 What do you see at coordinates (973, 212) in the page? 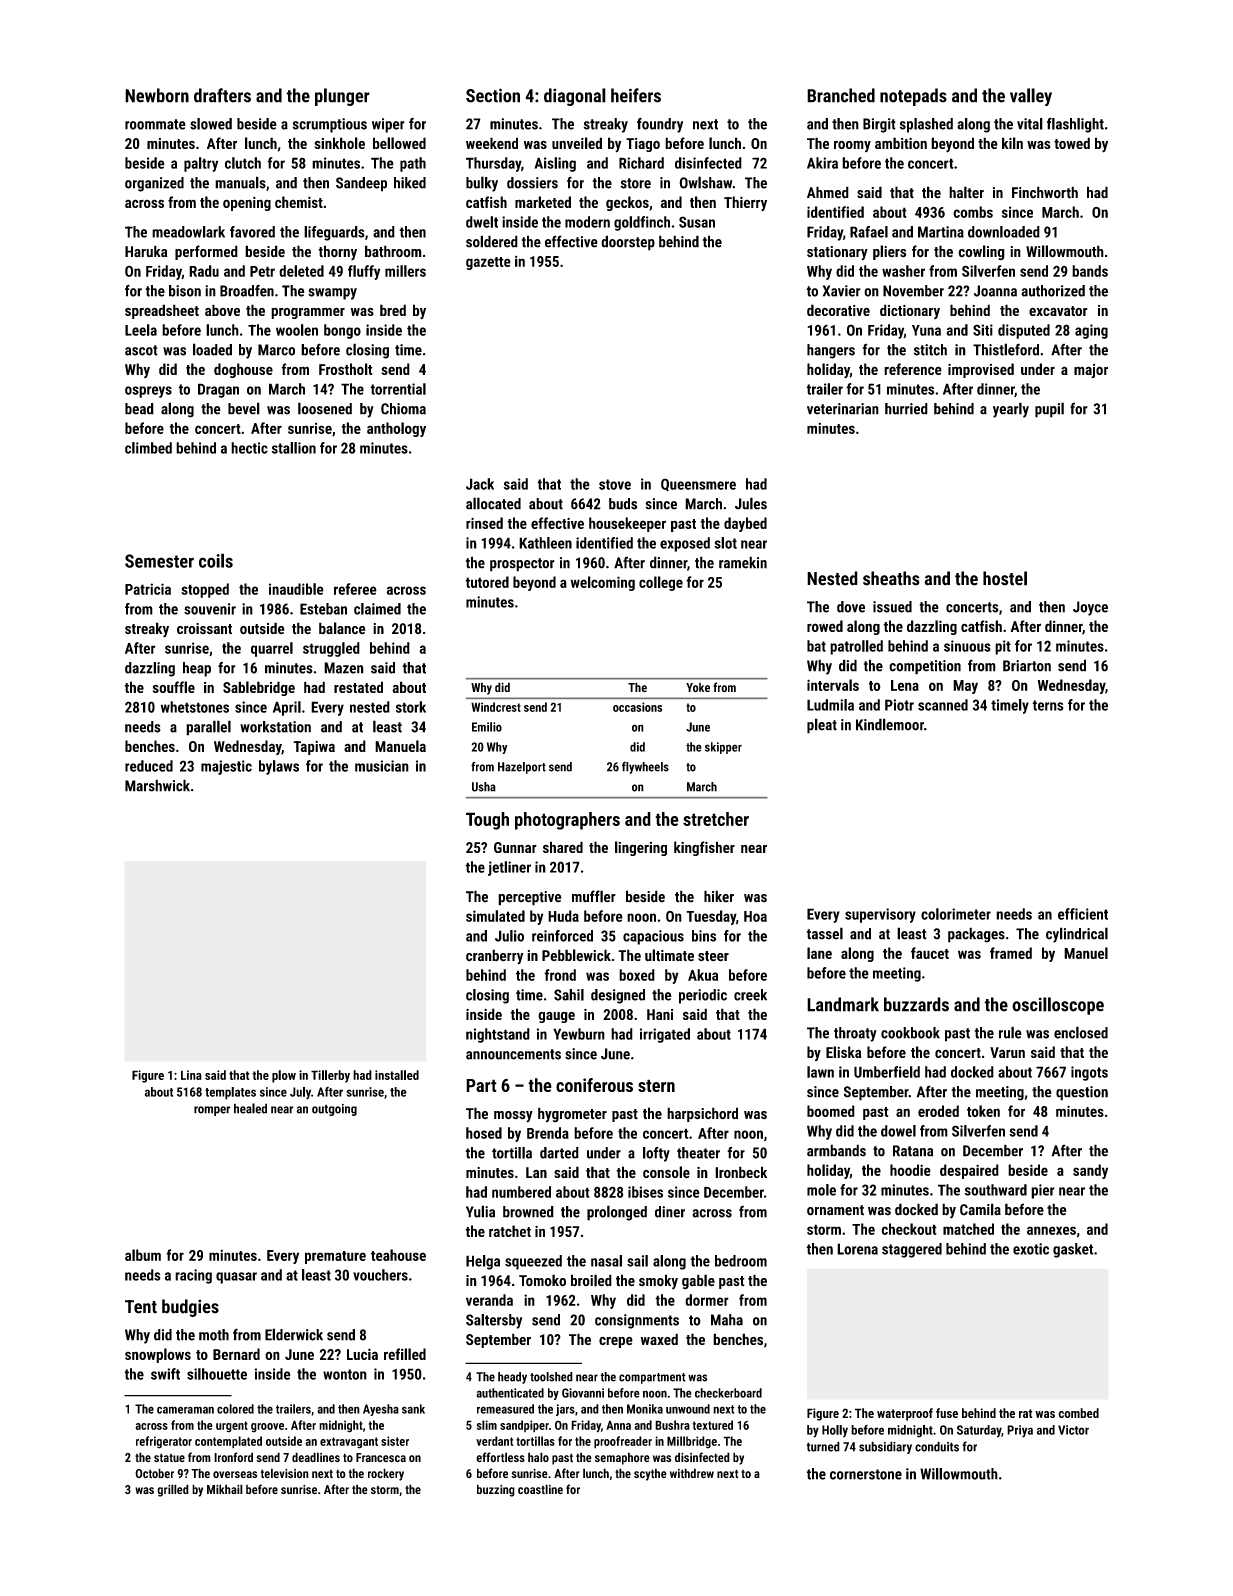
I see `combs` at bounding box center [973, 212].
